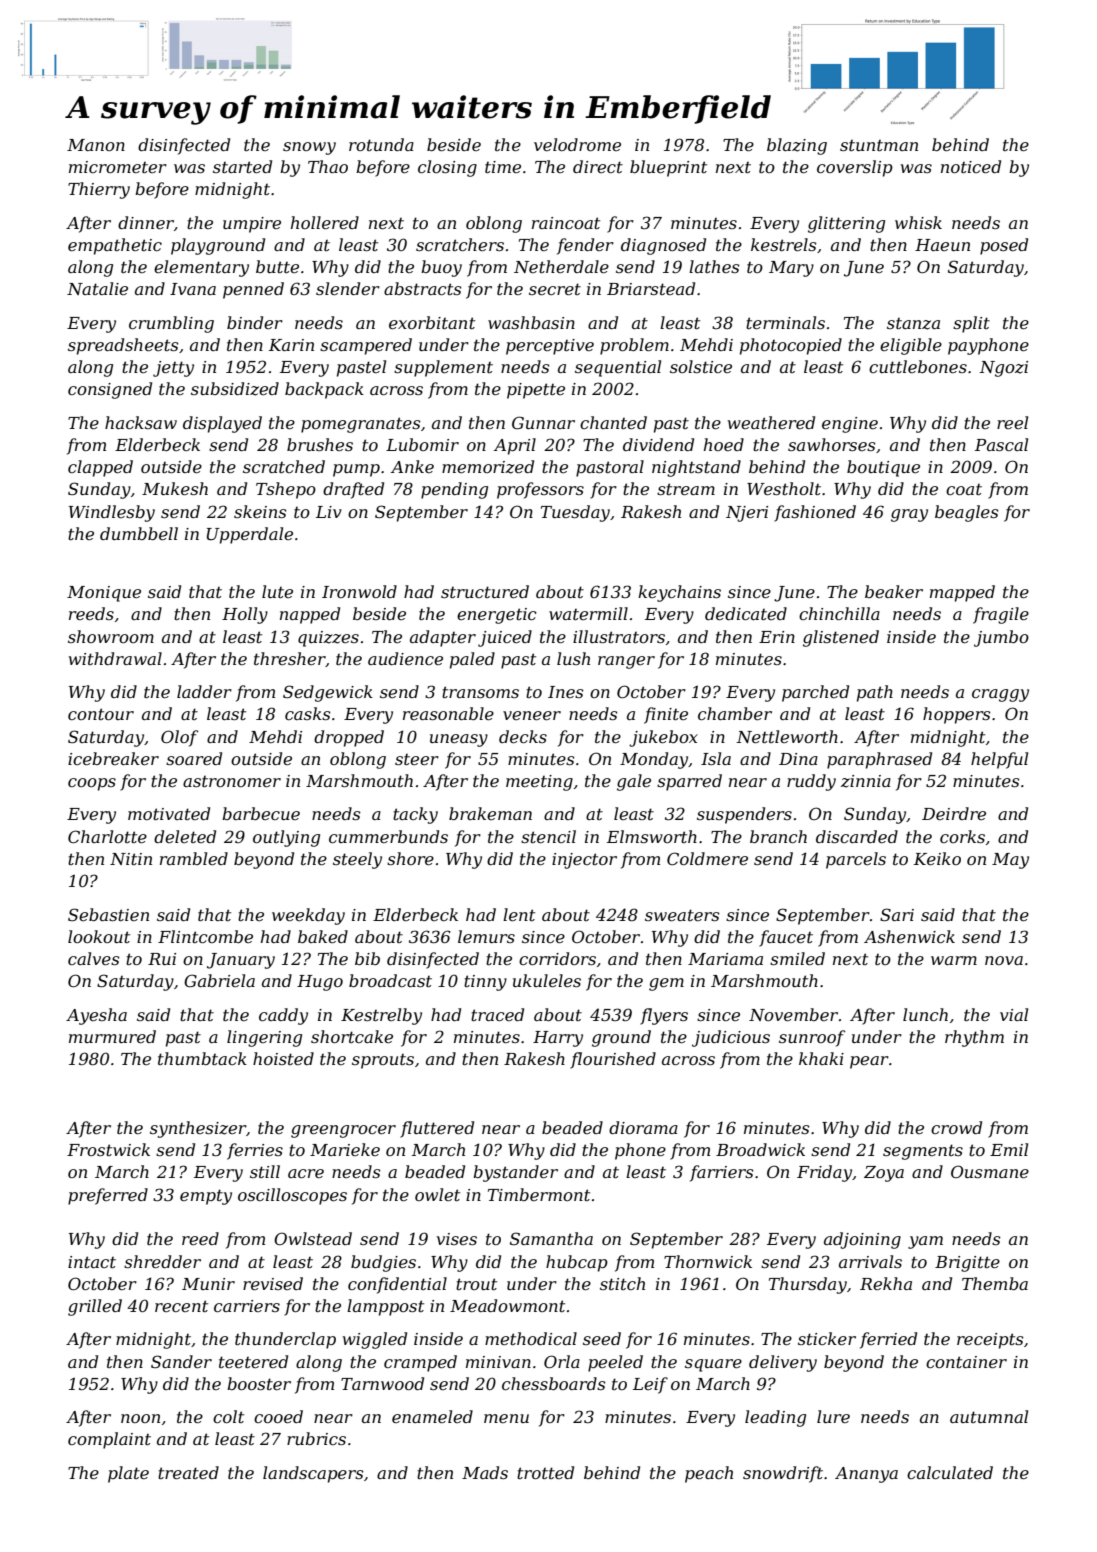 The width and height of the screenshot is (1097, 1552). What do you see at coordinates (708, 1261) in the screenshot?
I see `Thornwick` at bounding box center [708, 1261].
